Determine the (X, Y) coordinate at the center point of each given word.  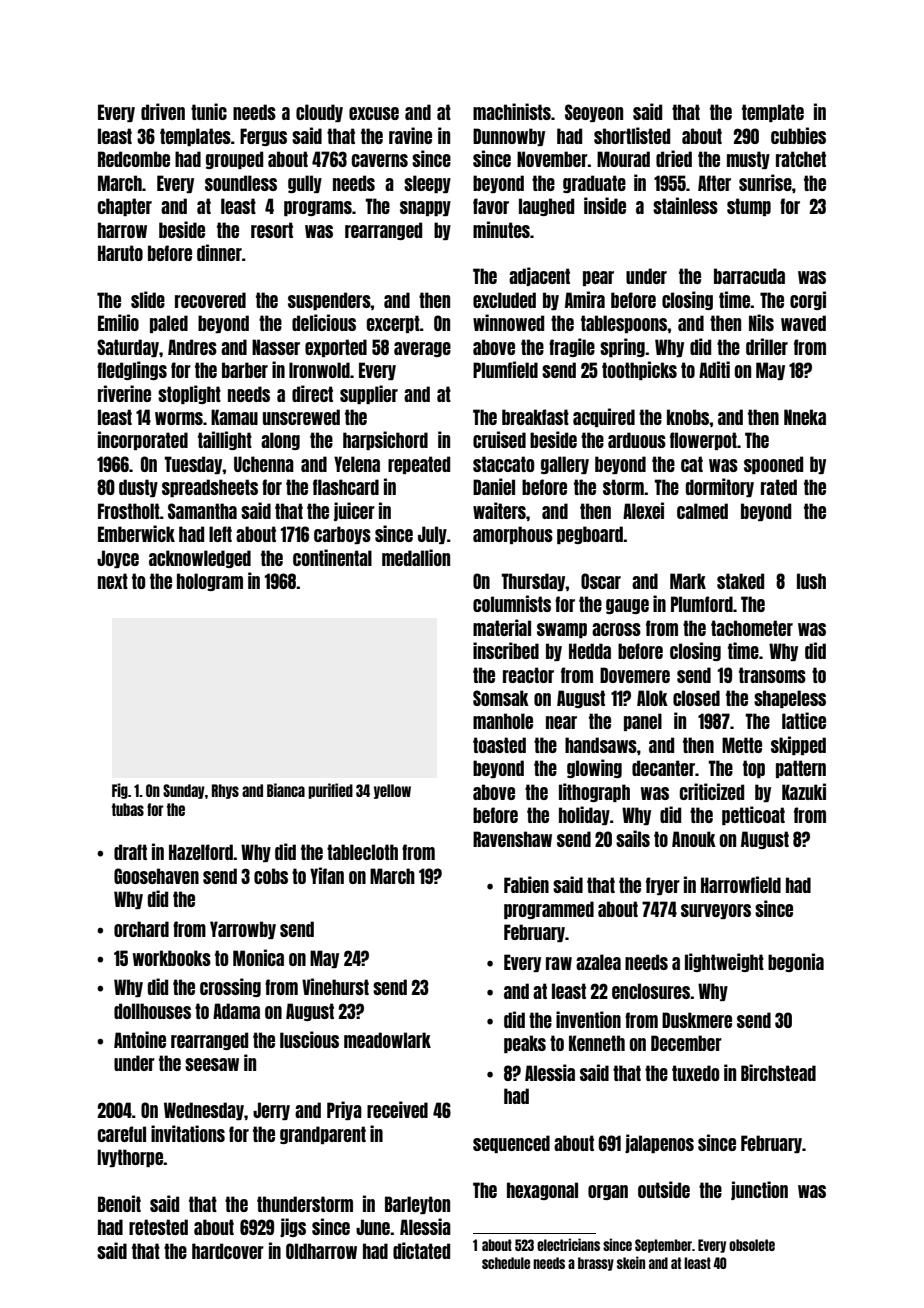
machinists (512, 111)
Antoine (140, 1039)
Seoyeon (594, 113)
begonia (796, 962)
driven (163, 111)
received (397, 1109)
